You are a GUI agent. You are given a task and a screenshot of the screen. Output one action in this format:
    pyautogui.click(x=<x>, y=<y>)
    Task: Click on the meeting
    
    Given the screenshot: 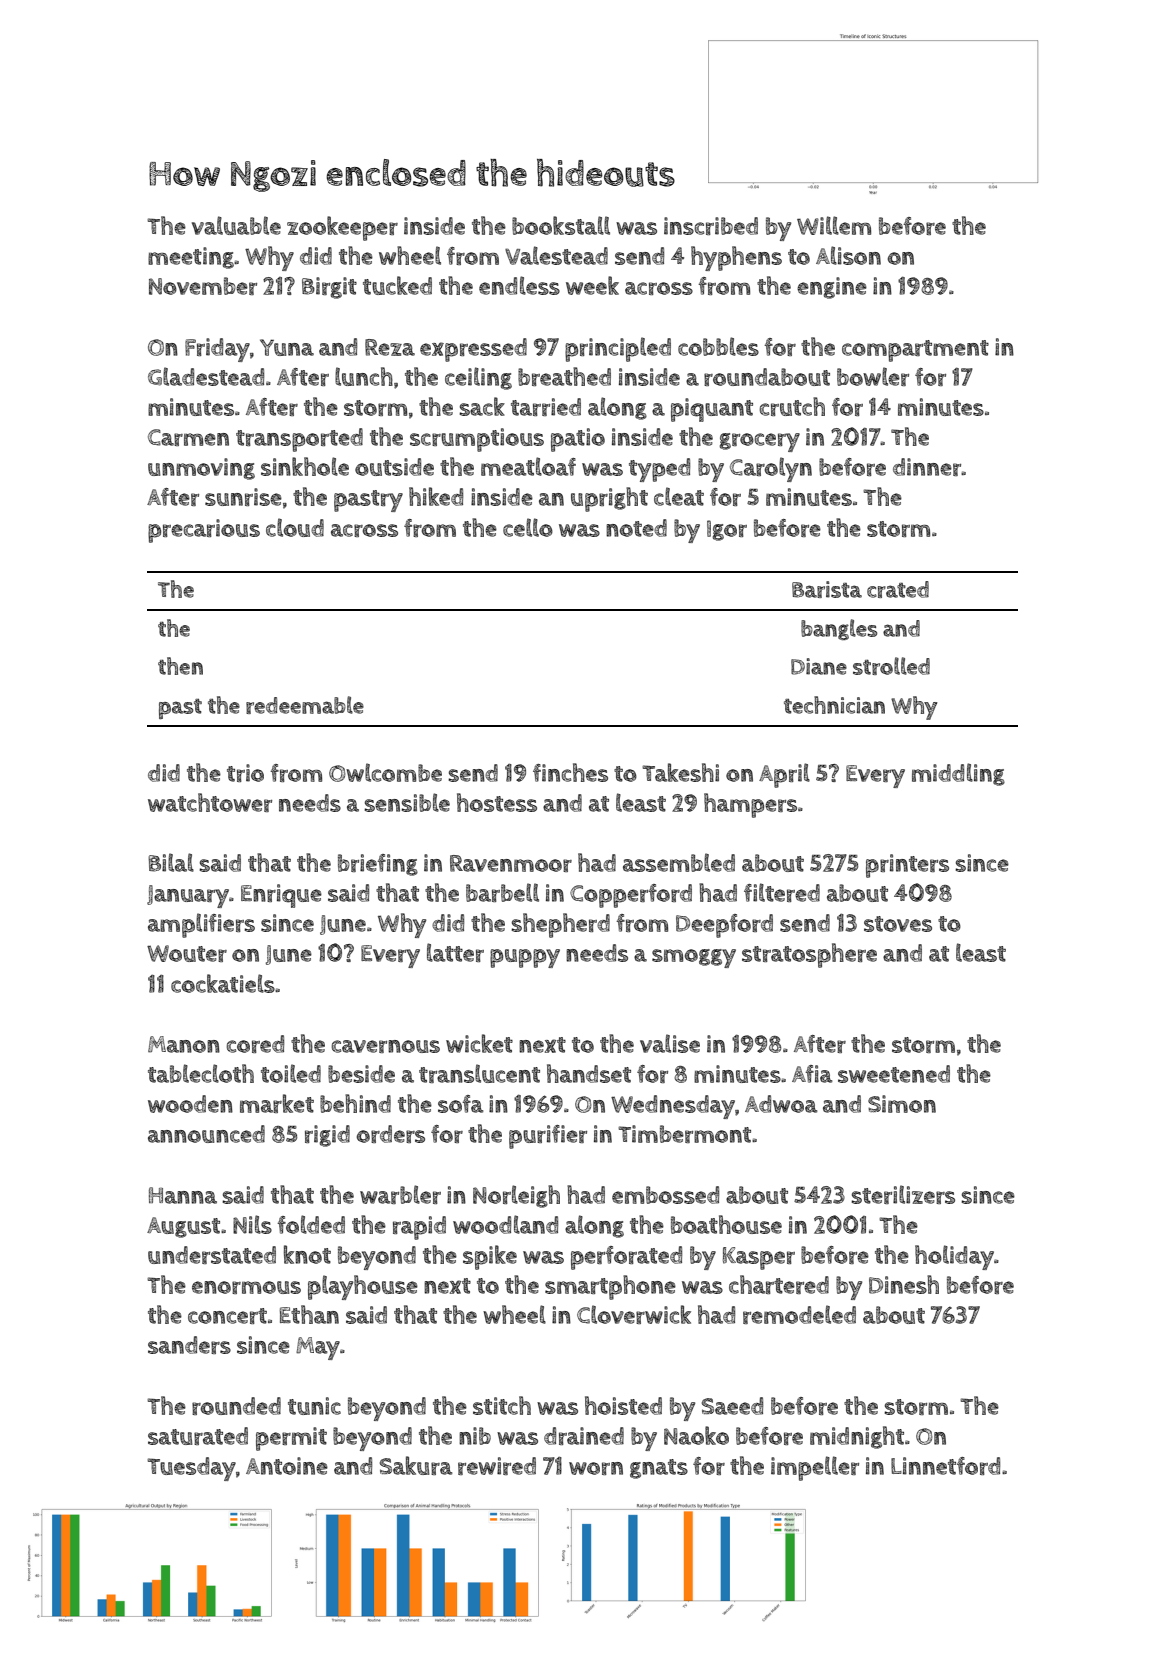 What is the action you would take?
    pyautogui.click(x=191, y=258)
